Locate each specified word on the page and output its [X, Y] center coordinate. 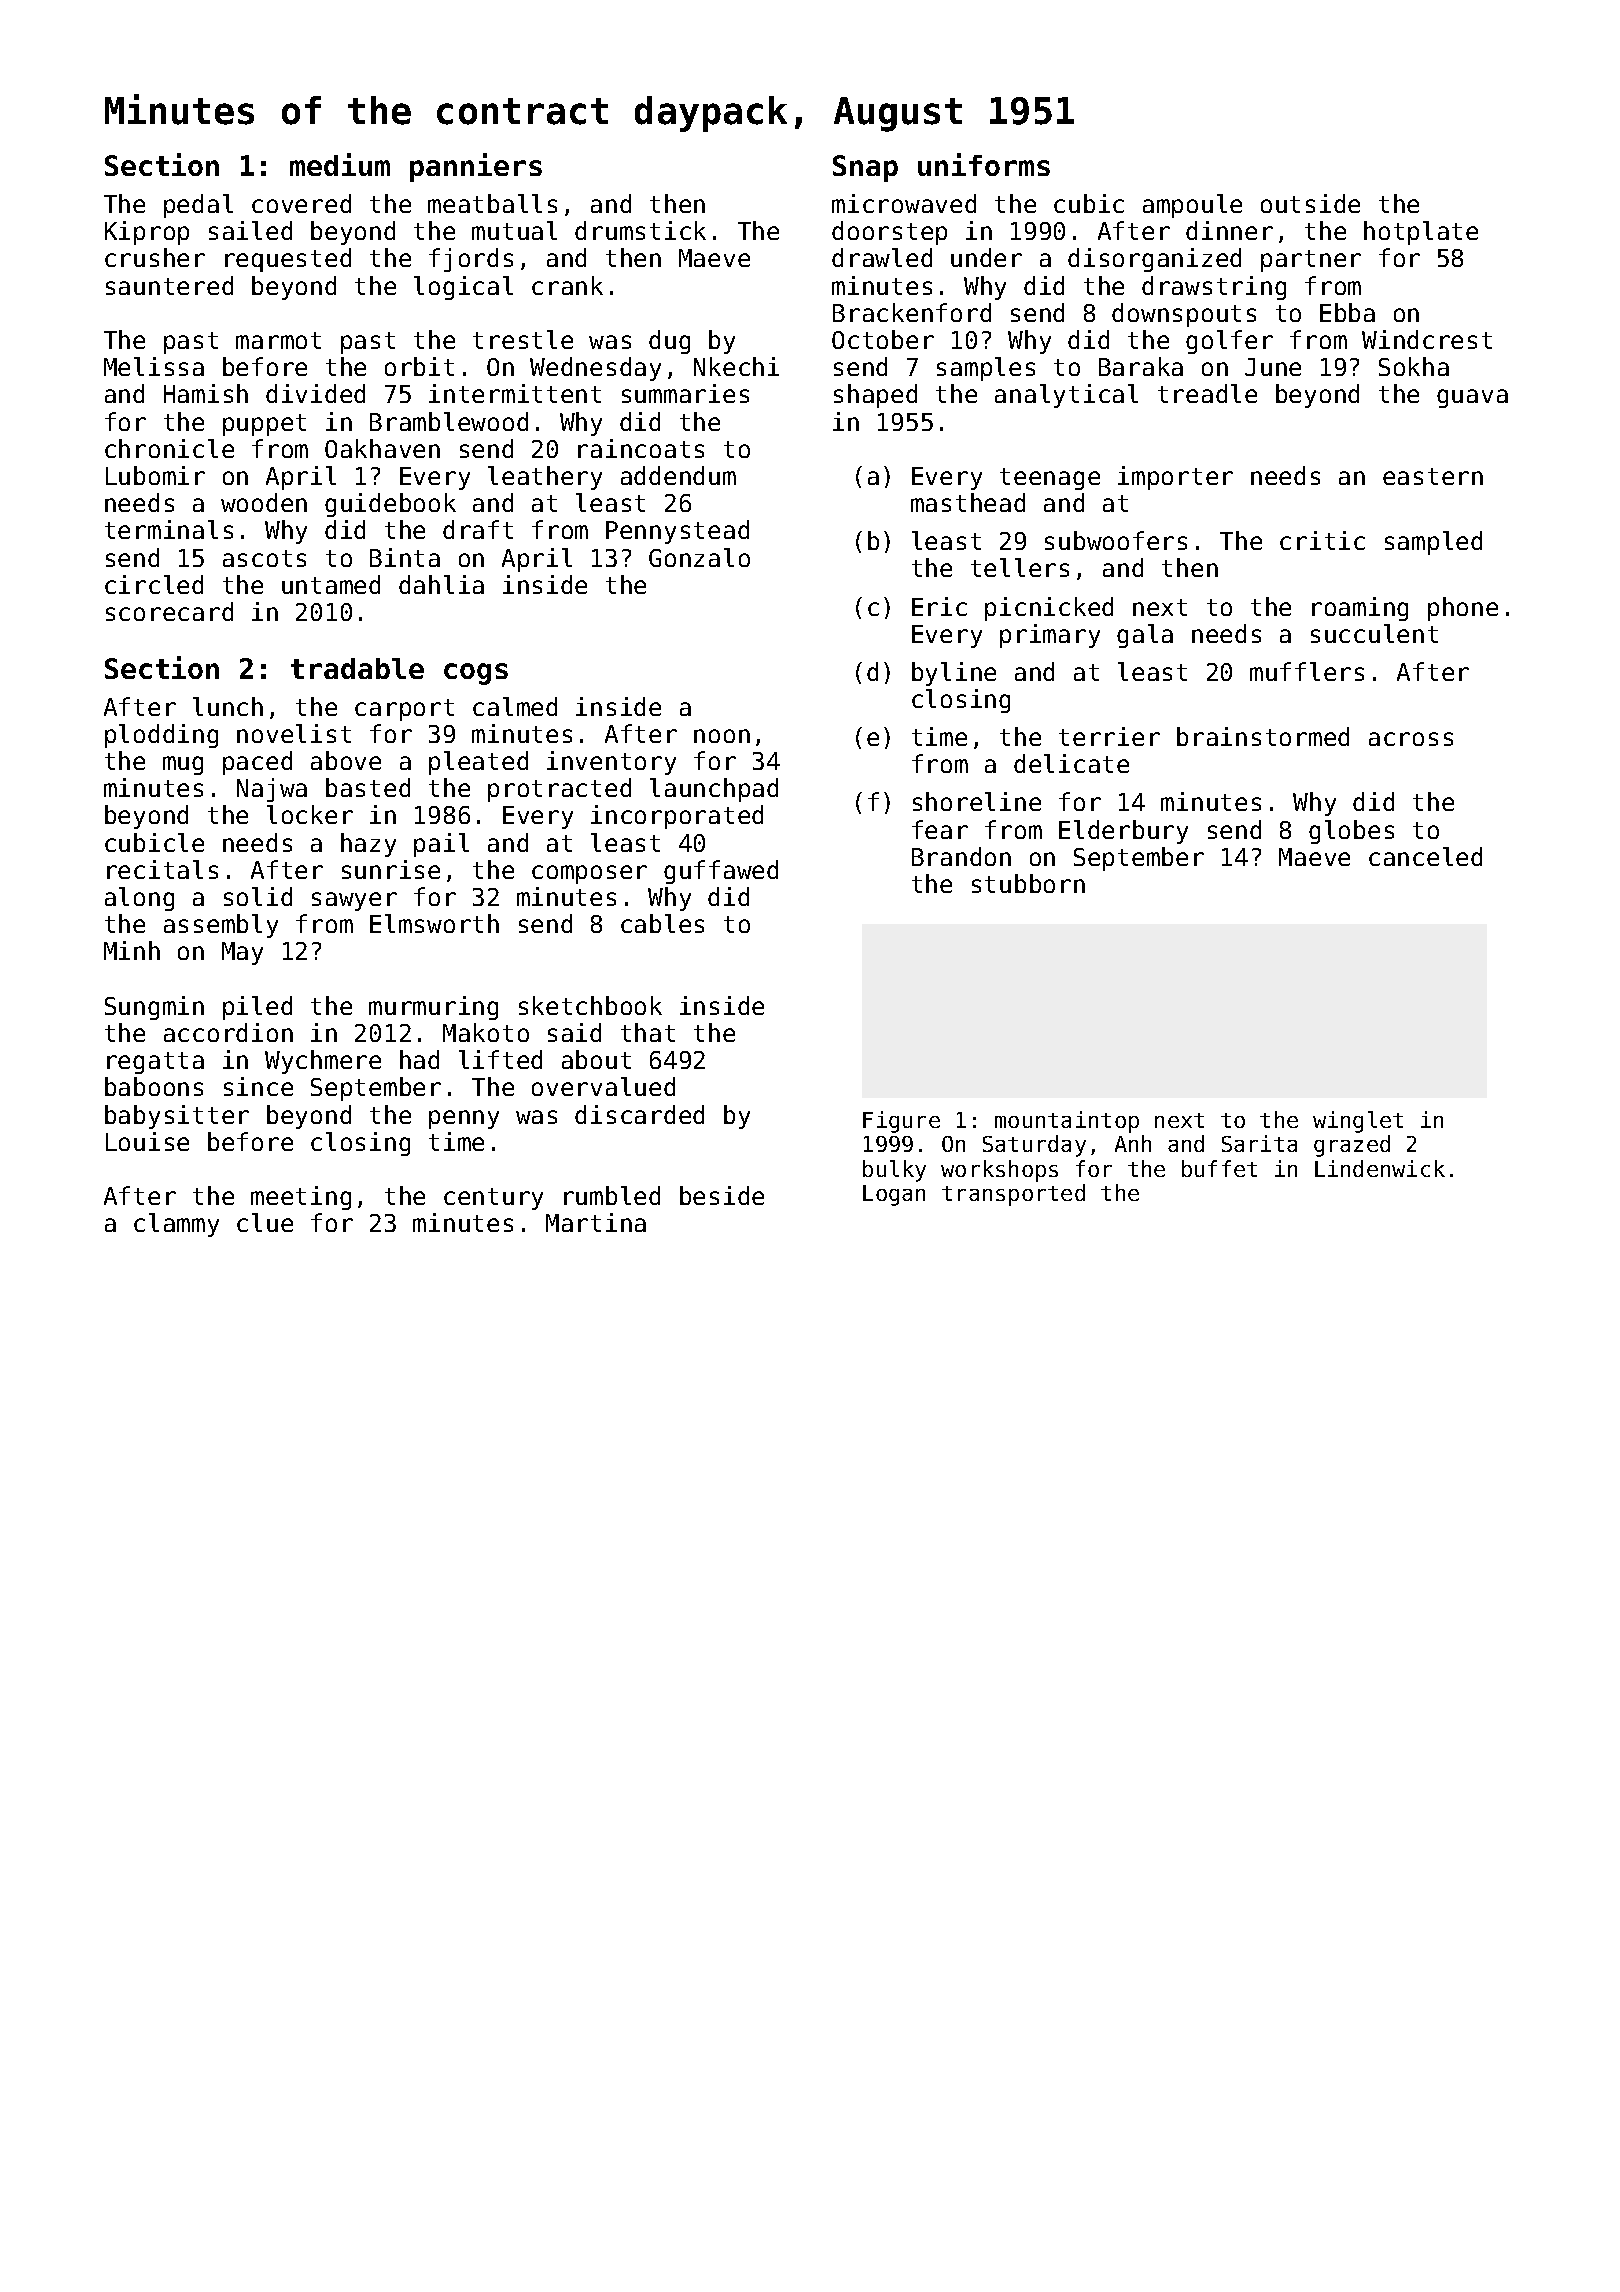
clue [265, 1222]
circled [154, 584]
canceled [1425, 856]
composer [589, 874]
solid [258, 896]
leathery [545, 478]
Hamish [206, 393]
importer [1175, 478]
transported [1013, 1195]
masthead [968, 502]
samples [986, 369]
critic [1322, 540]
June [1273, 367]
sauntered [169, 285]
